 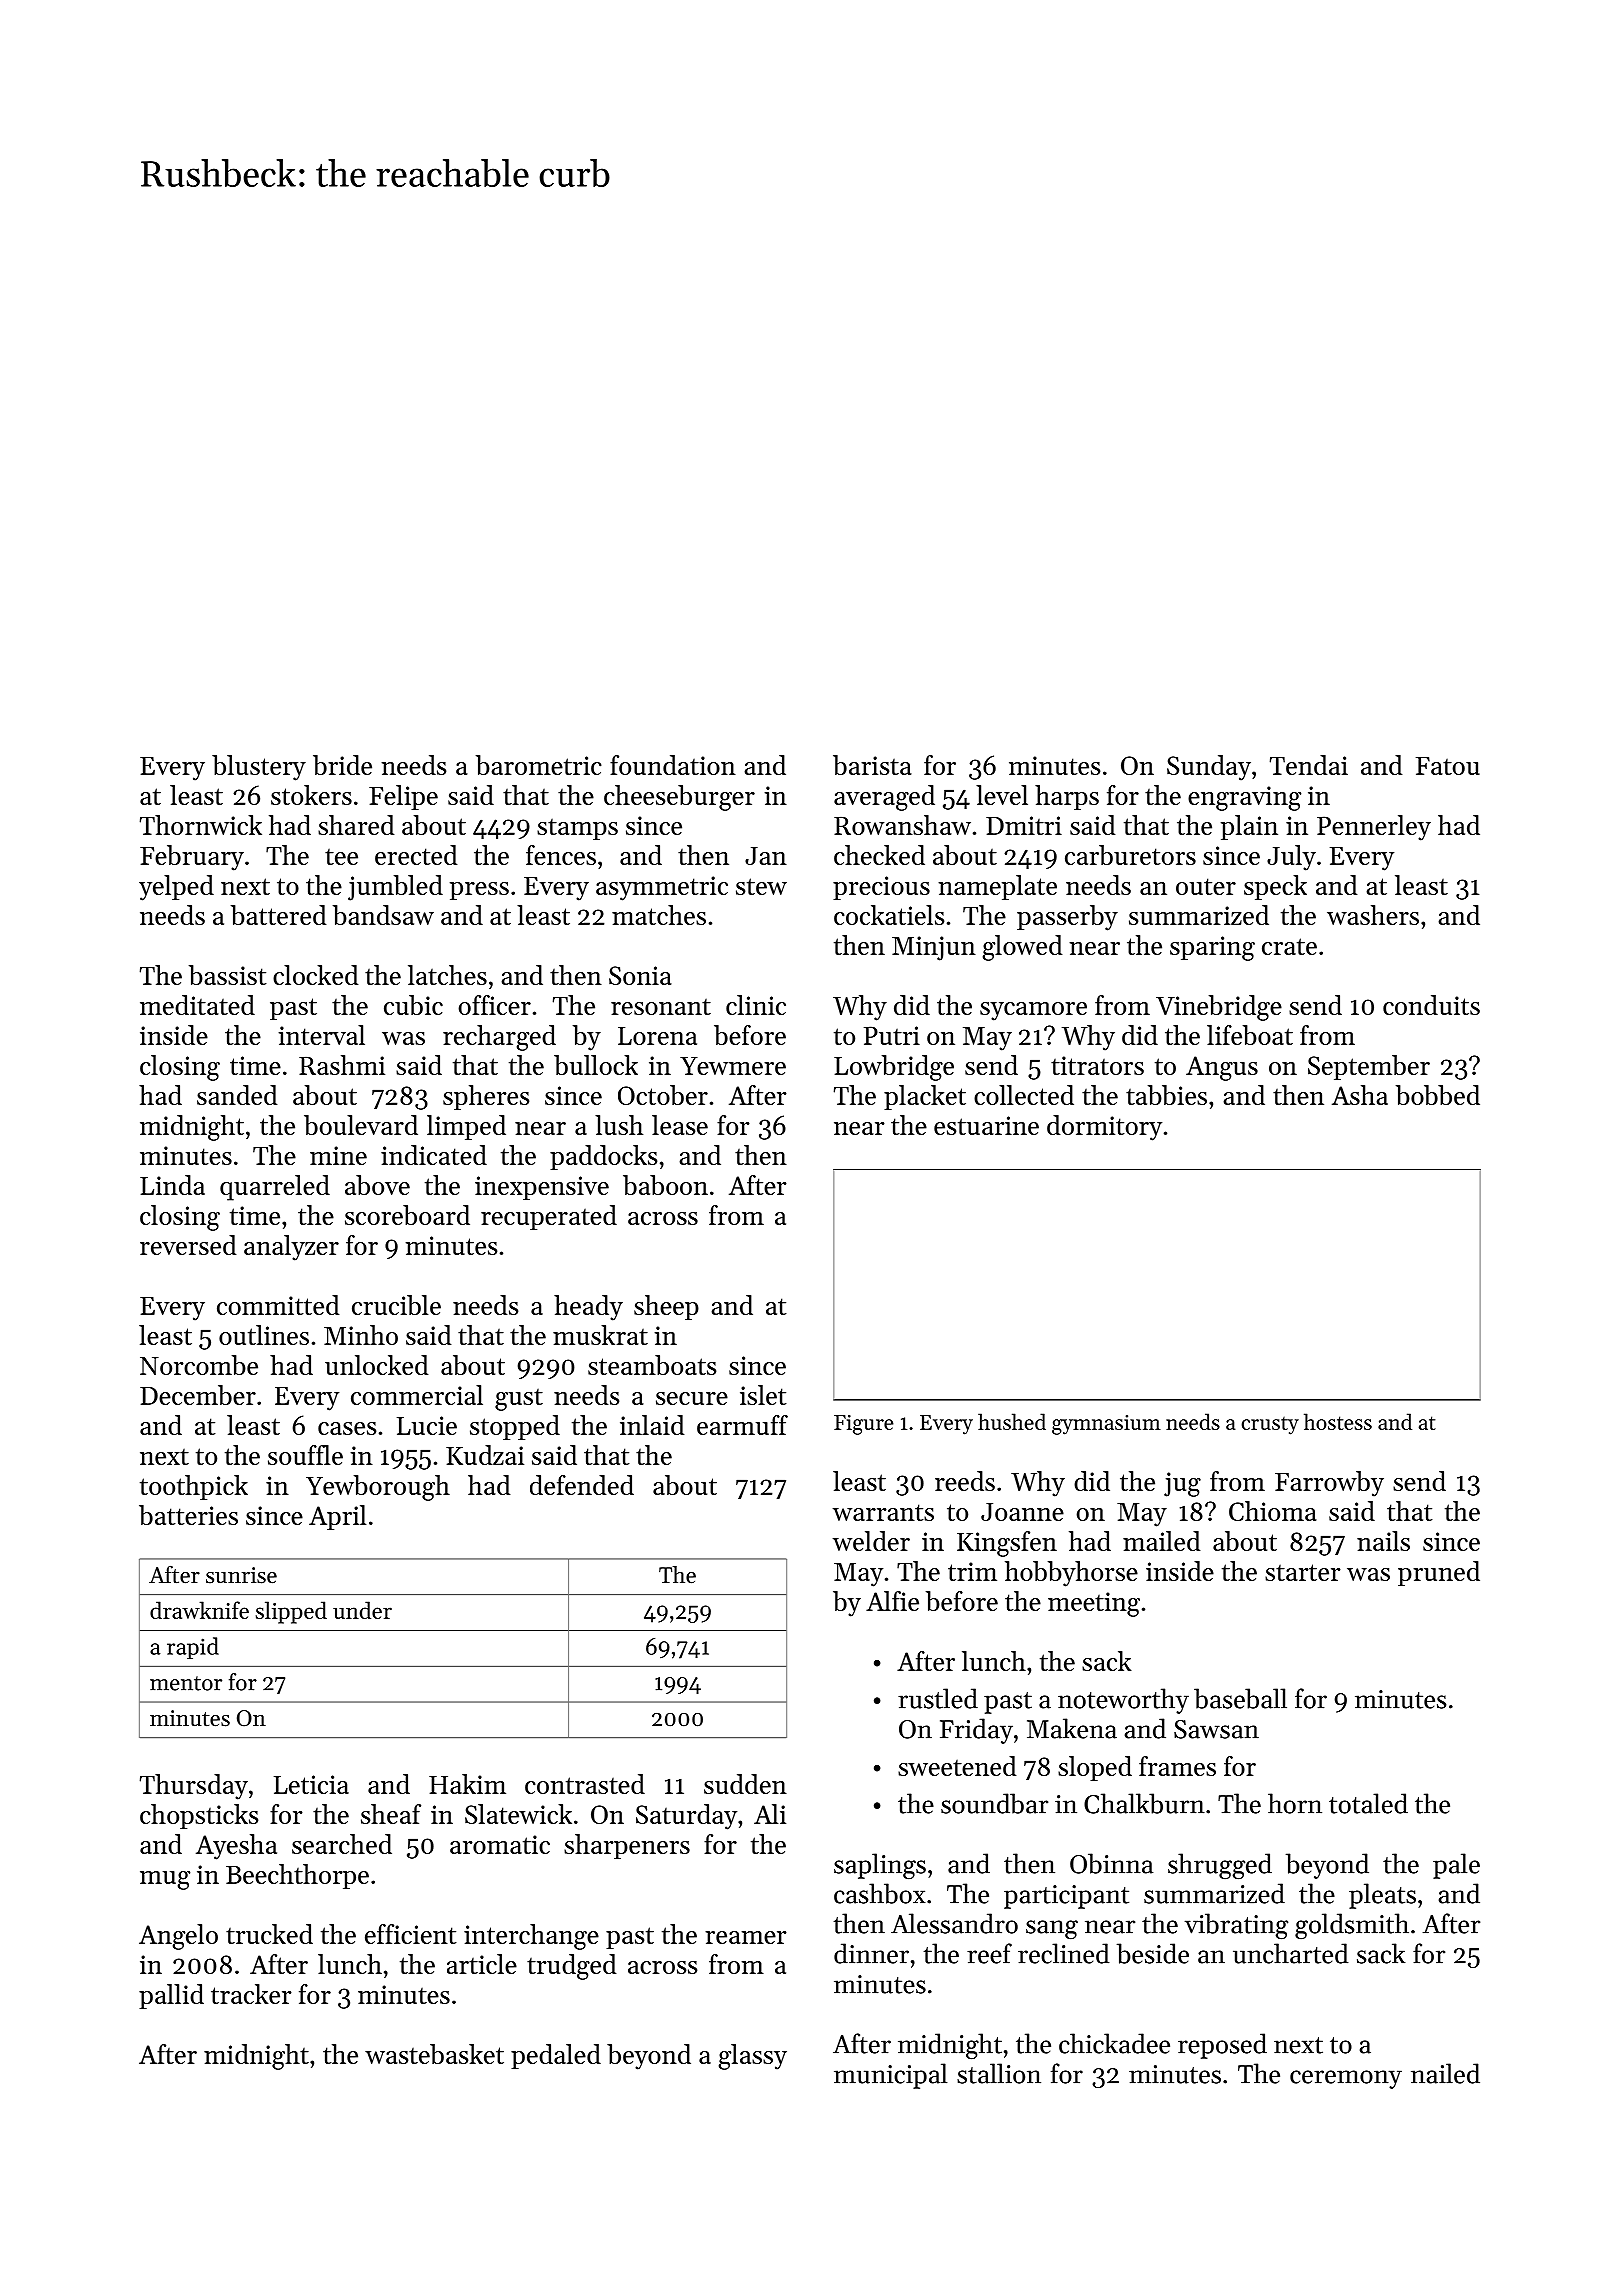 I want to click on bassist, so click(x=228, y=975).
